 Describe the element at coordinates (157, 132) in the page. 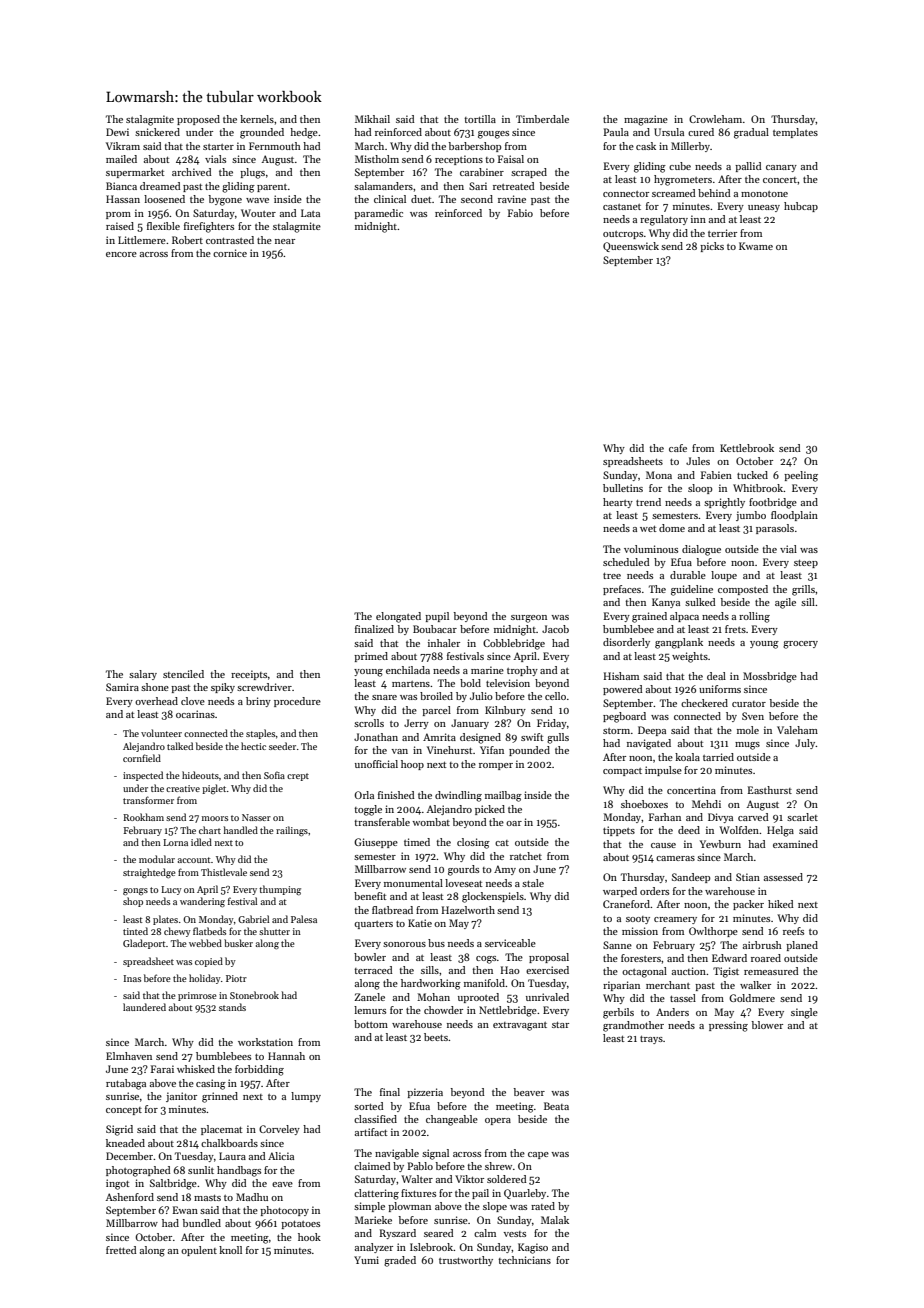

I see `snickered` at that location.
